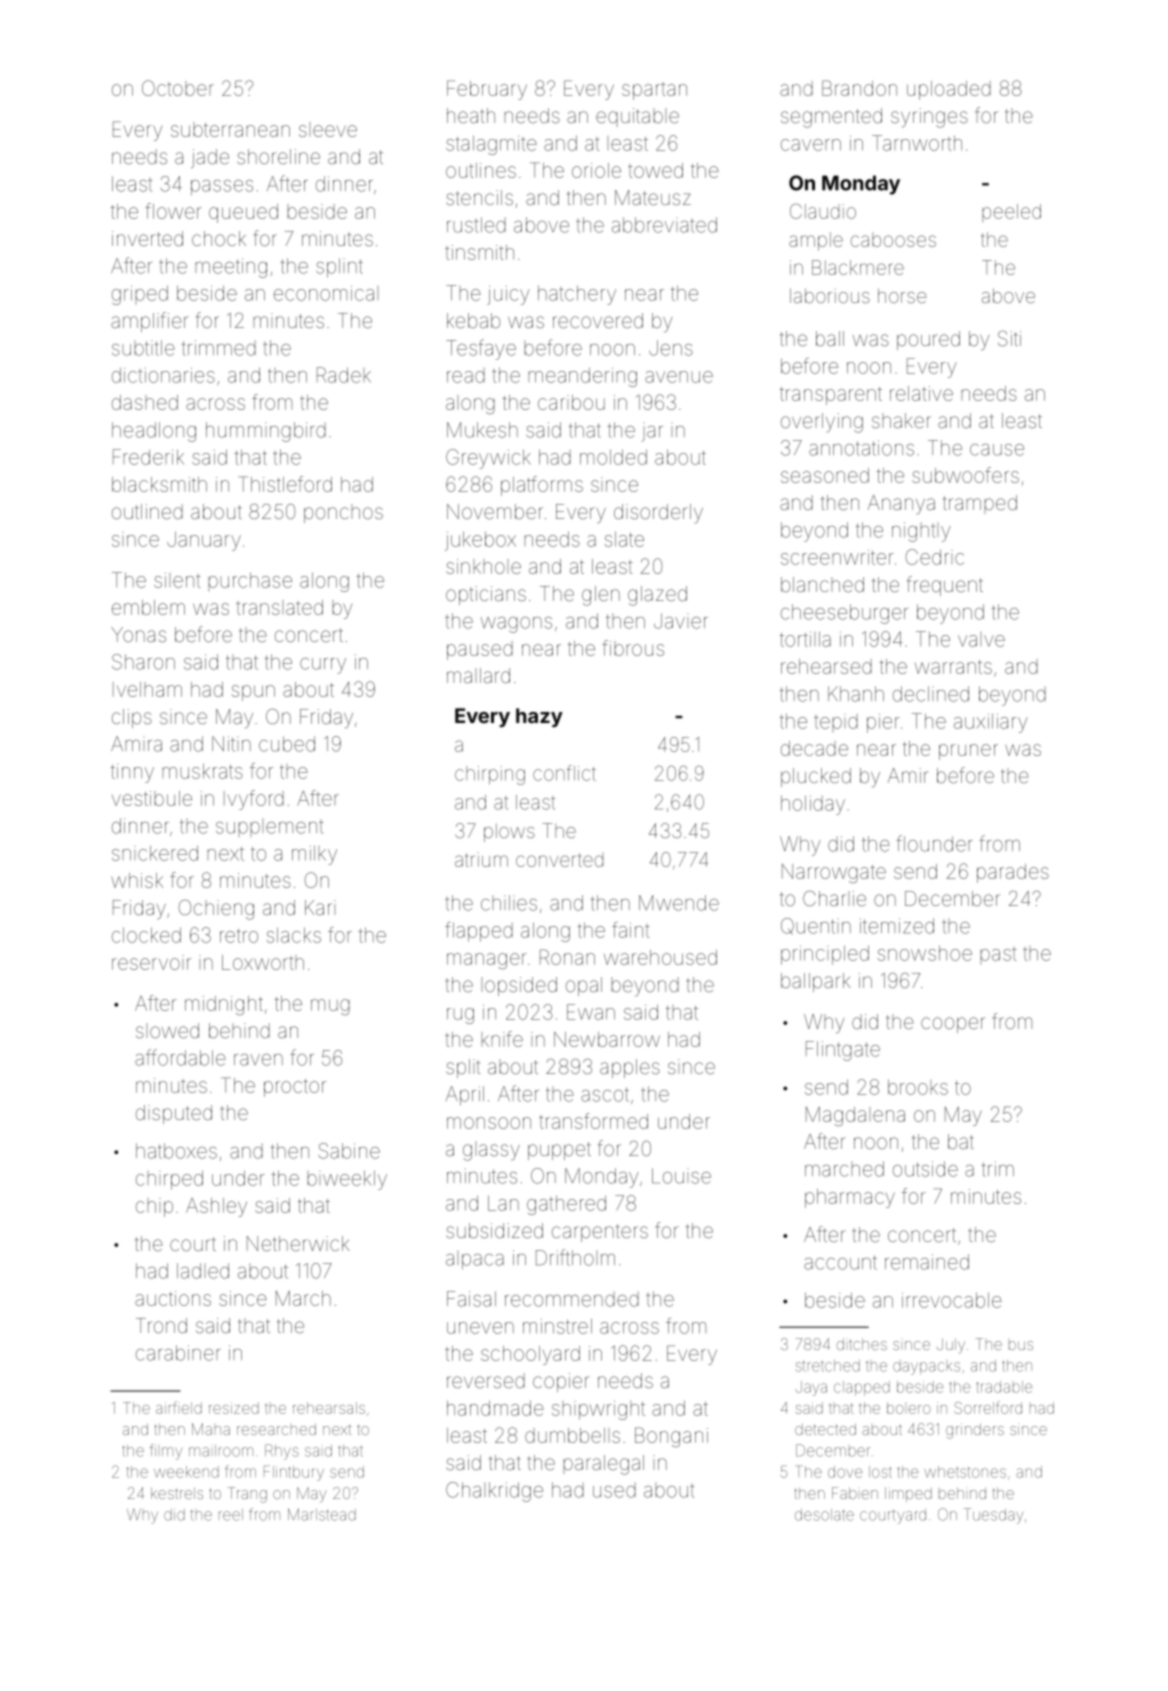  Describe the element at coordinates (330, 1007) in the screenshot. I see `mug` at that location.
